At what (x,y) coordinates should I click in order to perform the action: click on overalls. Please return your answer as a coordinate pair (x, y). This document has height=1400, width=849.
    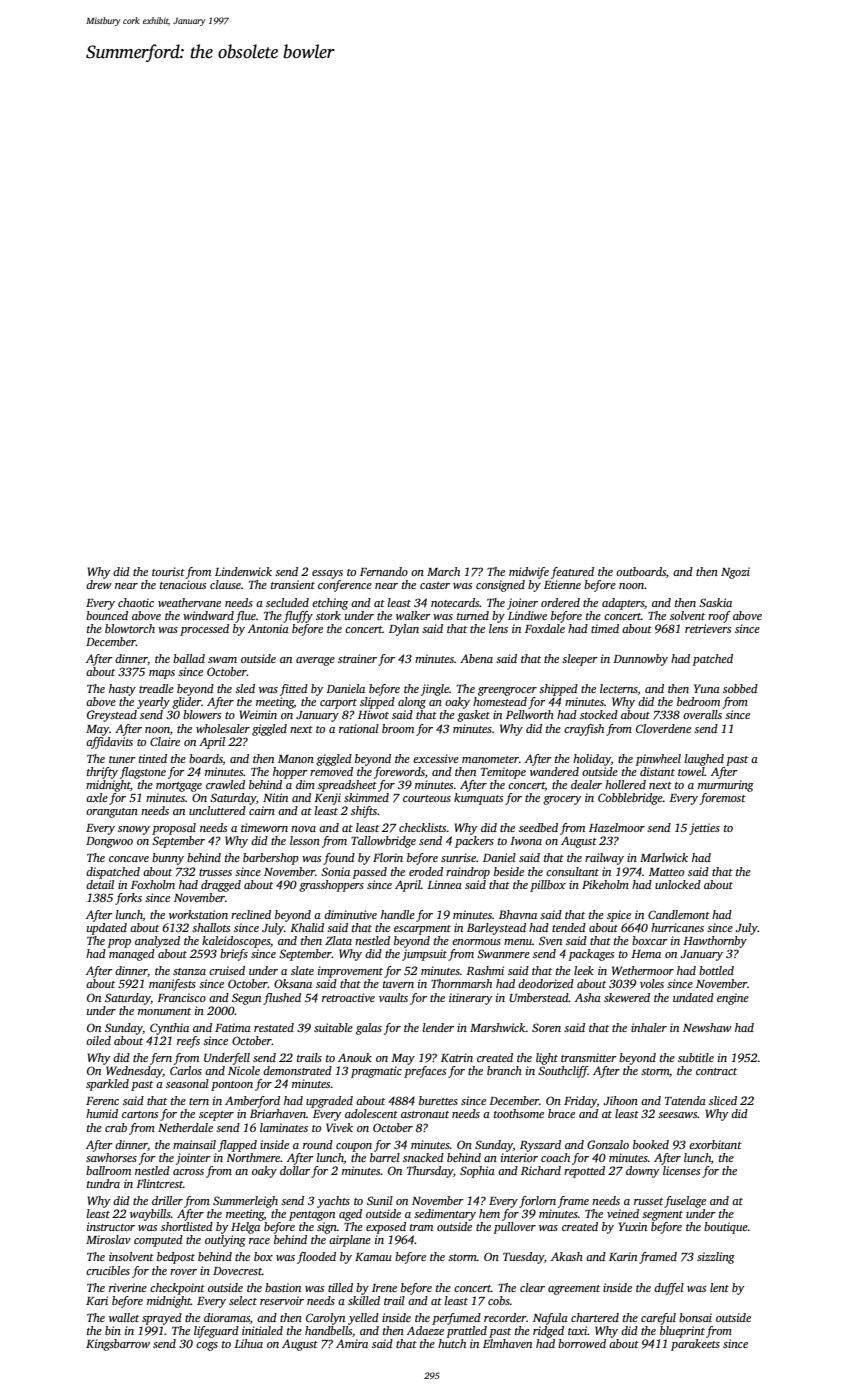
    Looking at the image, I should click on (702, 714).
